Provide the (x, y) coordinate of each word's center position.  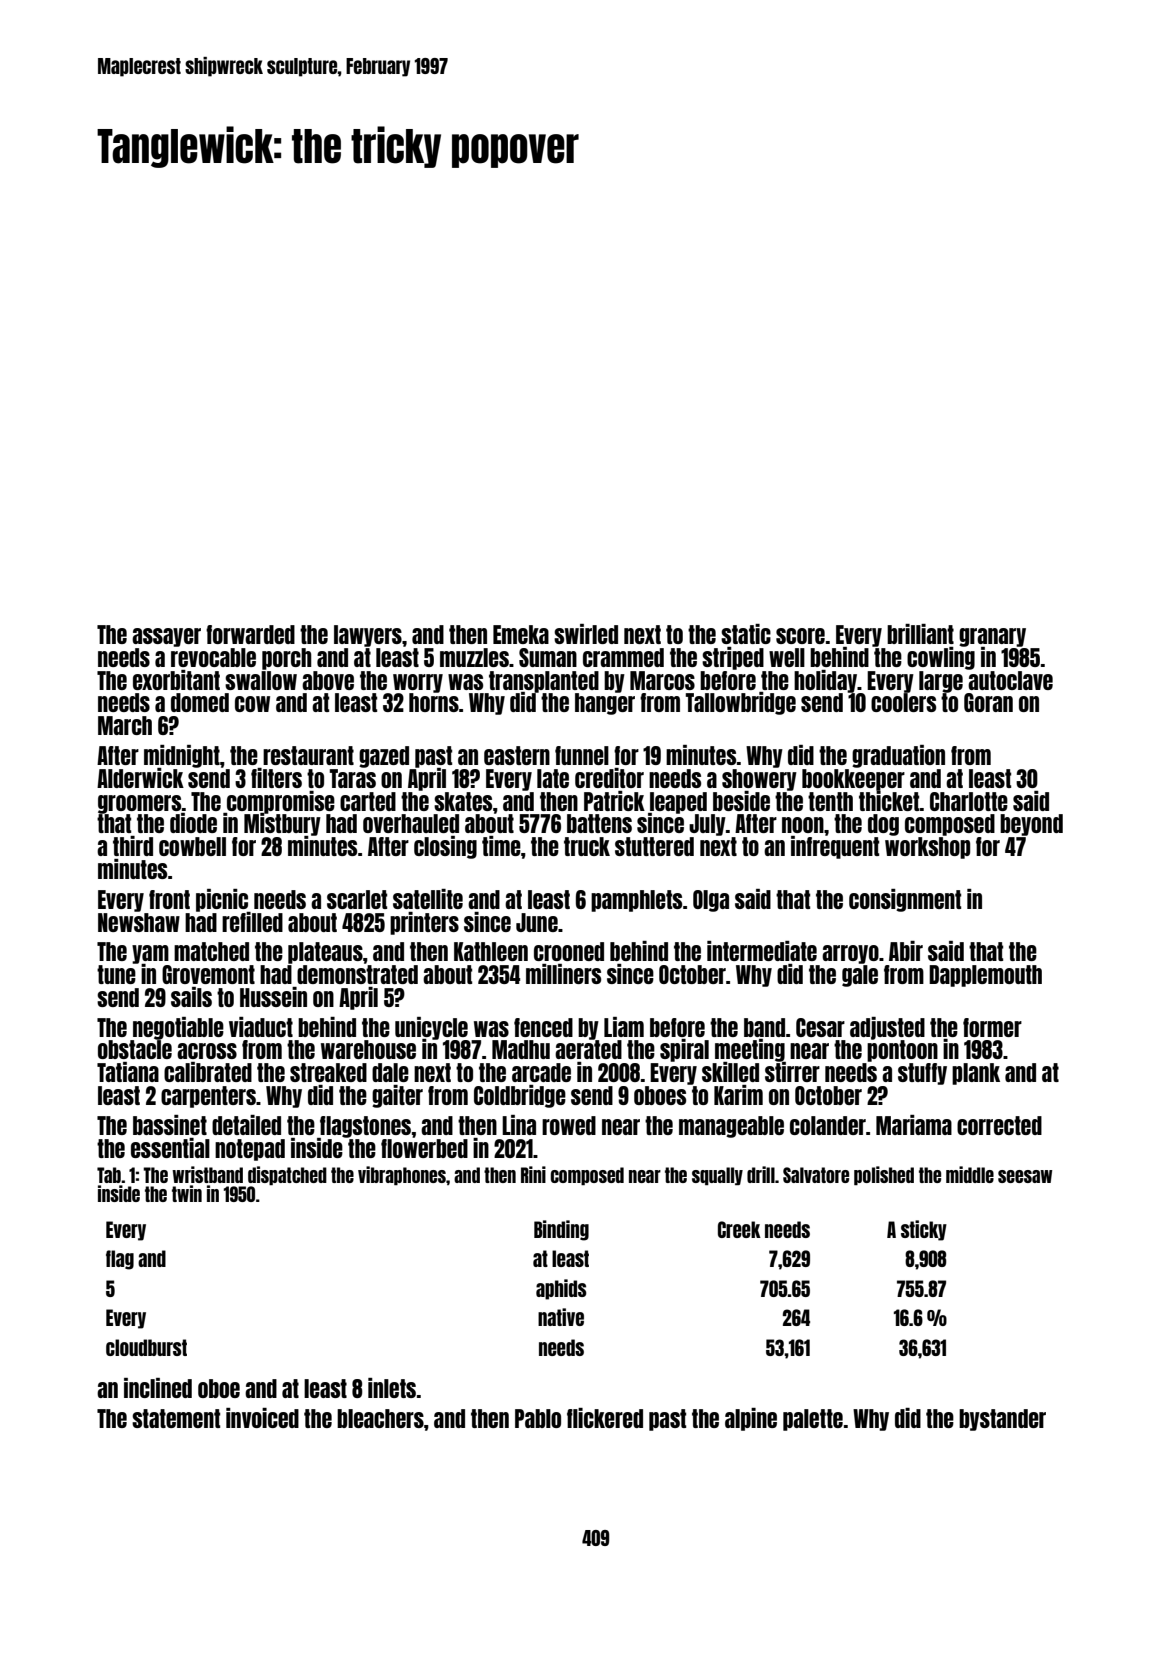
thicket (889, 801)
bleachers (380, 1418)
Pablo (538, 1418)
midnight (182, 756)
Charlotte (969, 801)
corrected (999, 1125)
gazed (384, 757)
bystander (1002, 1420)
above (328, 680)
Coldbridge (520, 1096)
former (992, 1027)
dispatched (287, 1175)
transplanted (544, 681)
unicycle (431, 1028)
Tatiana (128, 1072)
